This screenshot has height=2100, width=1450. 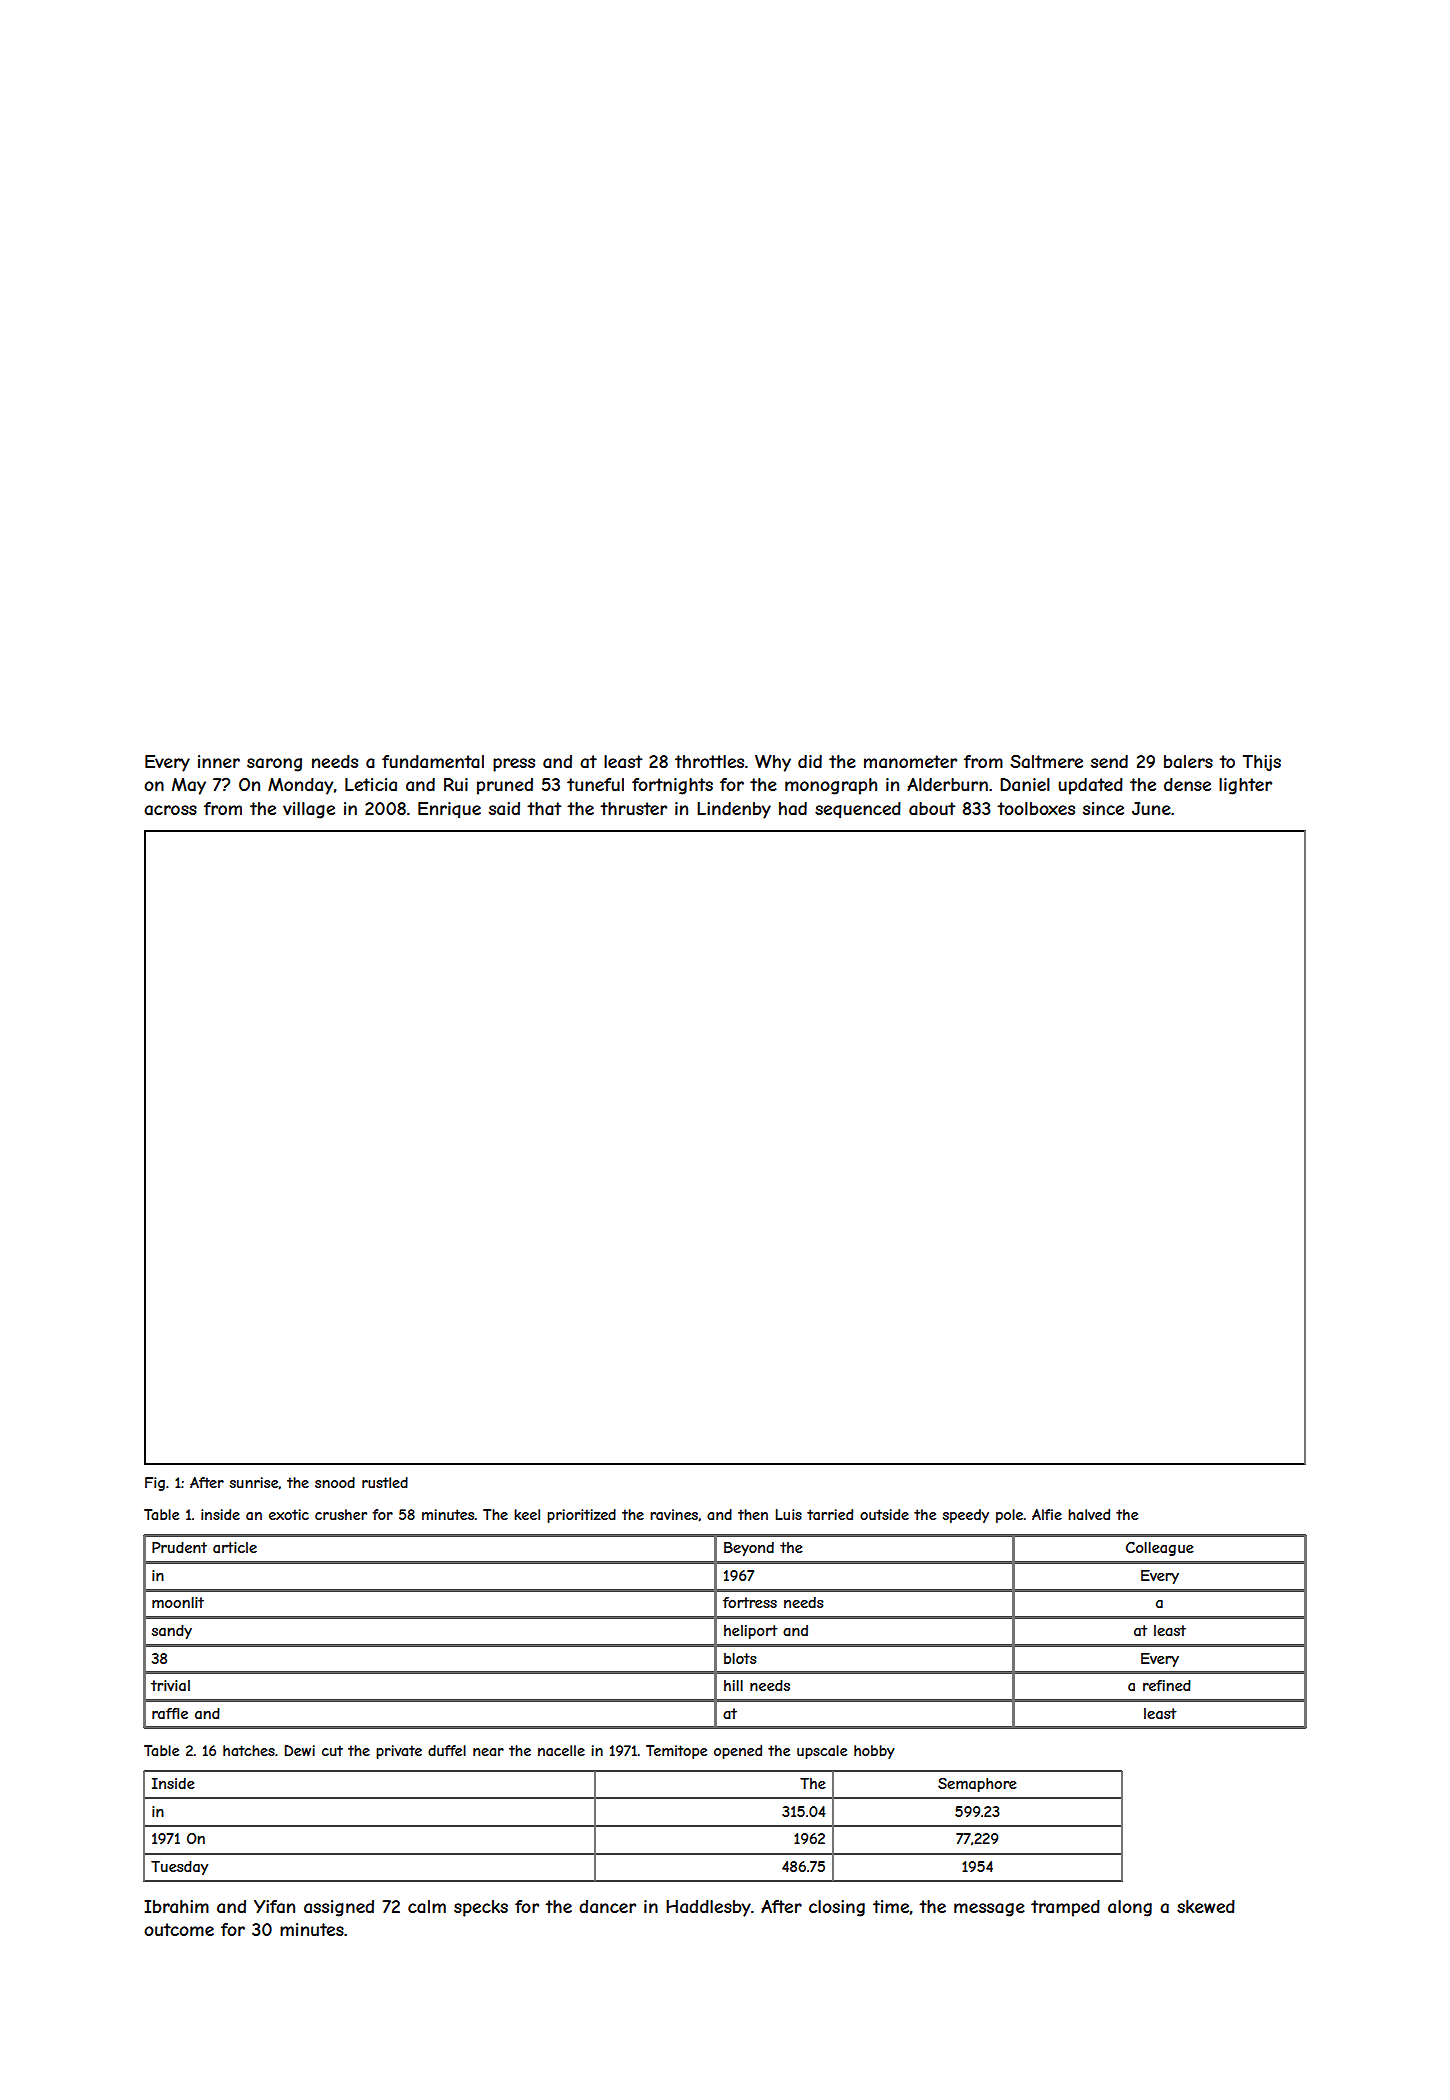 I want to click on nacelle, so click(x=561, y=1750).
